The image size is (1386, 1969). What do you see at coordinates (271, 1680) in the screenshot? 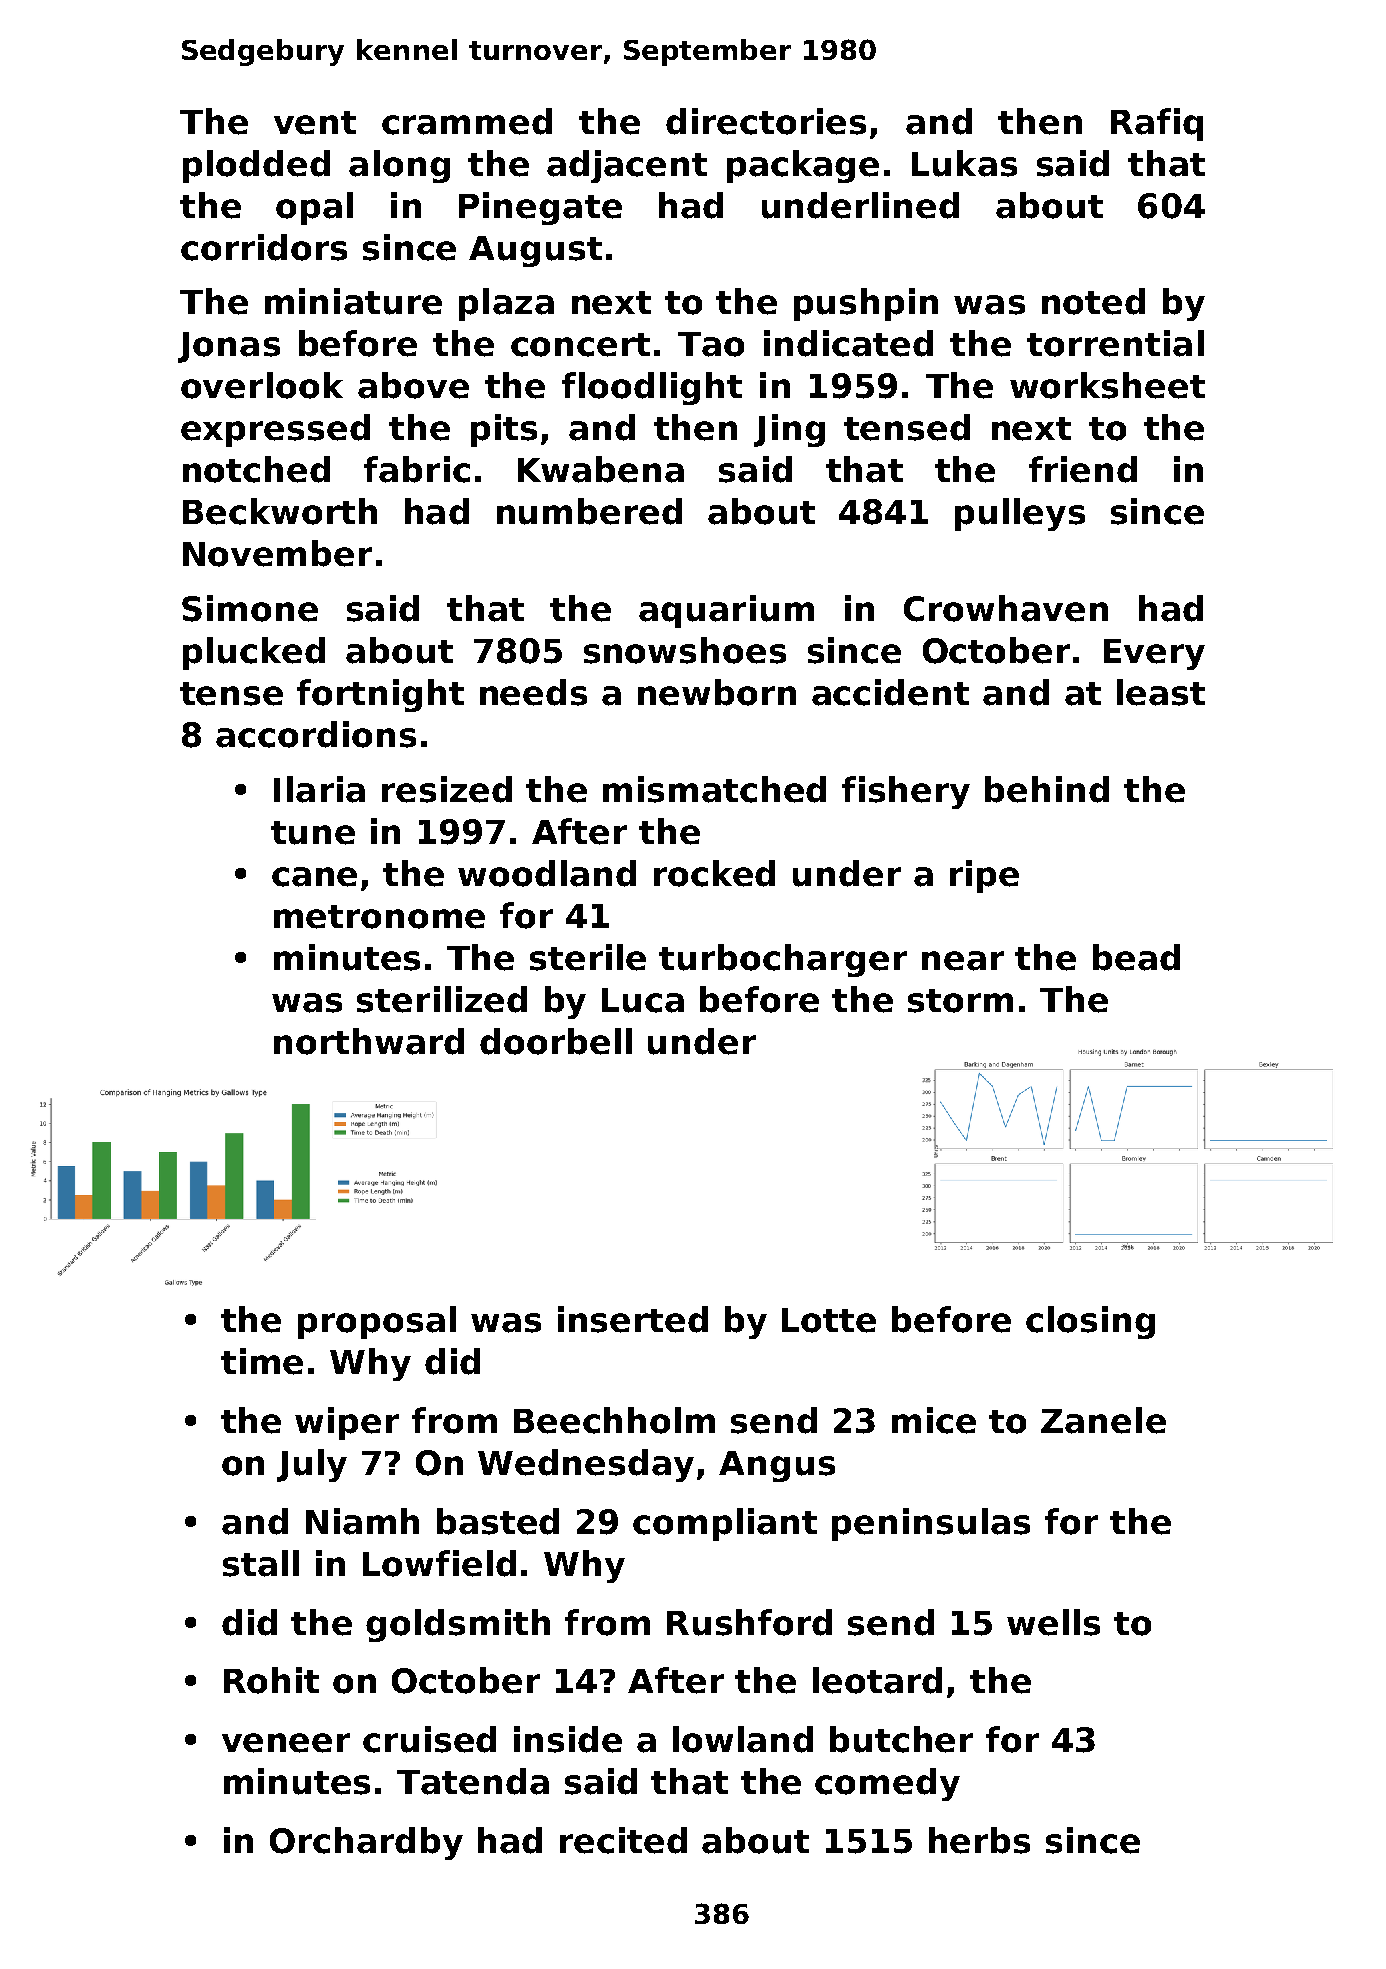
I see `Rohit` at bounding box center [271, 1680].
